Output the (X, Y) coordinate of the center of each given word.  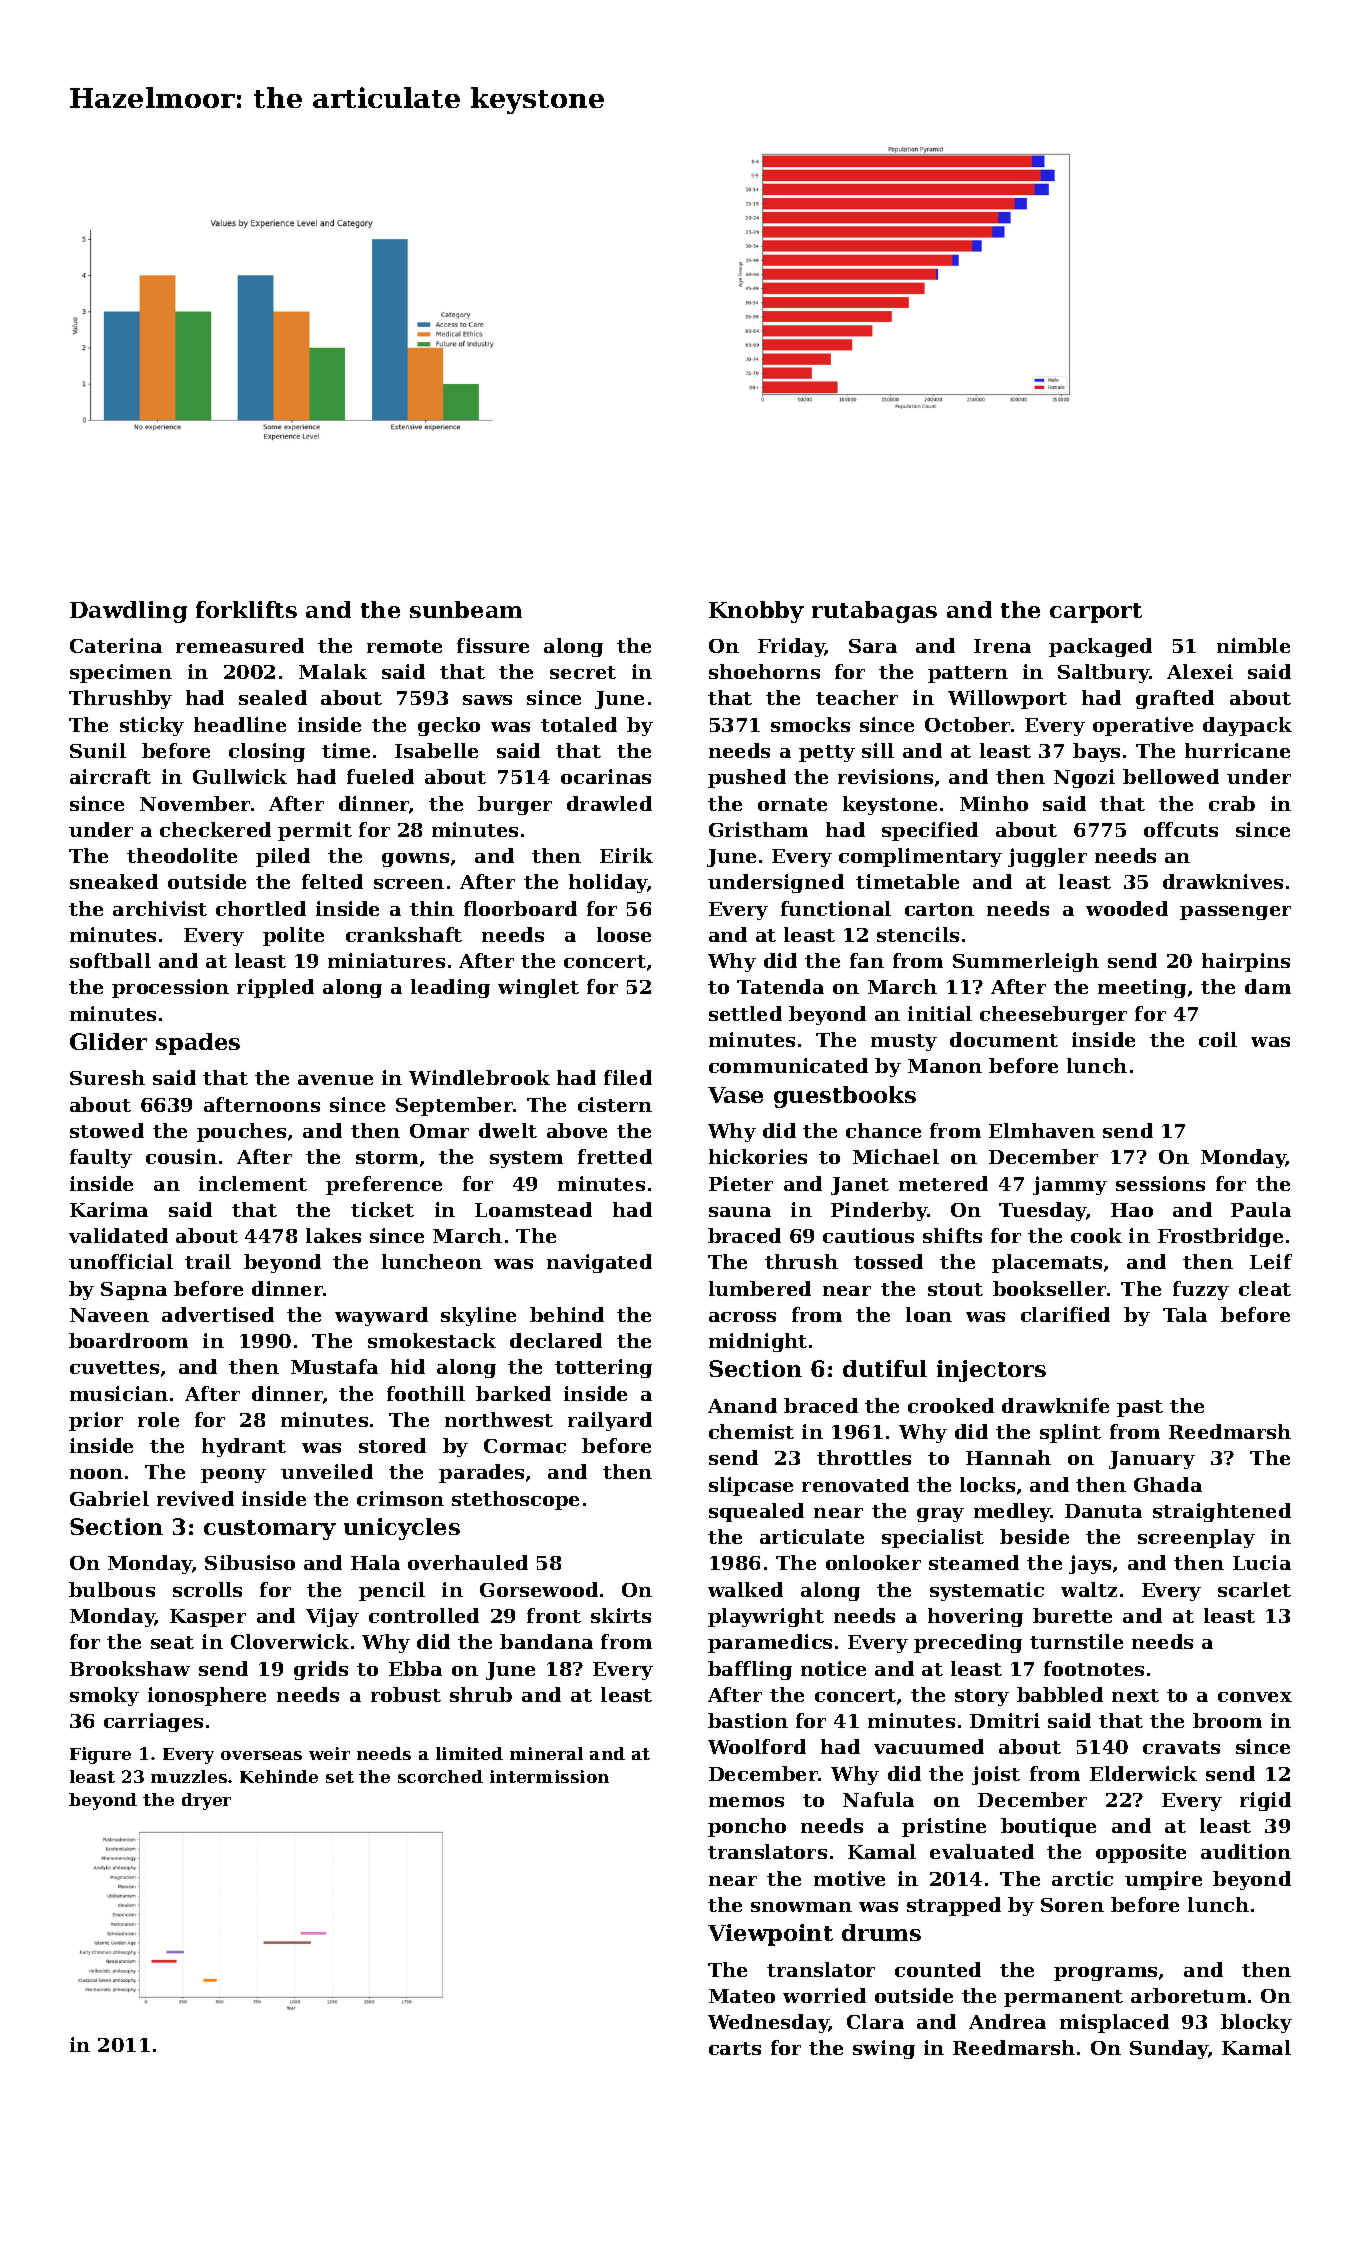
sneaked (114, 881)
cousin (181, 1156)
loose (624, 934)
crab (1232, 803)
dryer (206, 1801)
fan (867, 960)
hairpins (1246, 962)
